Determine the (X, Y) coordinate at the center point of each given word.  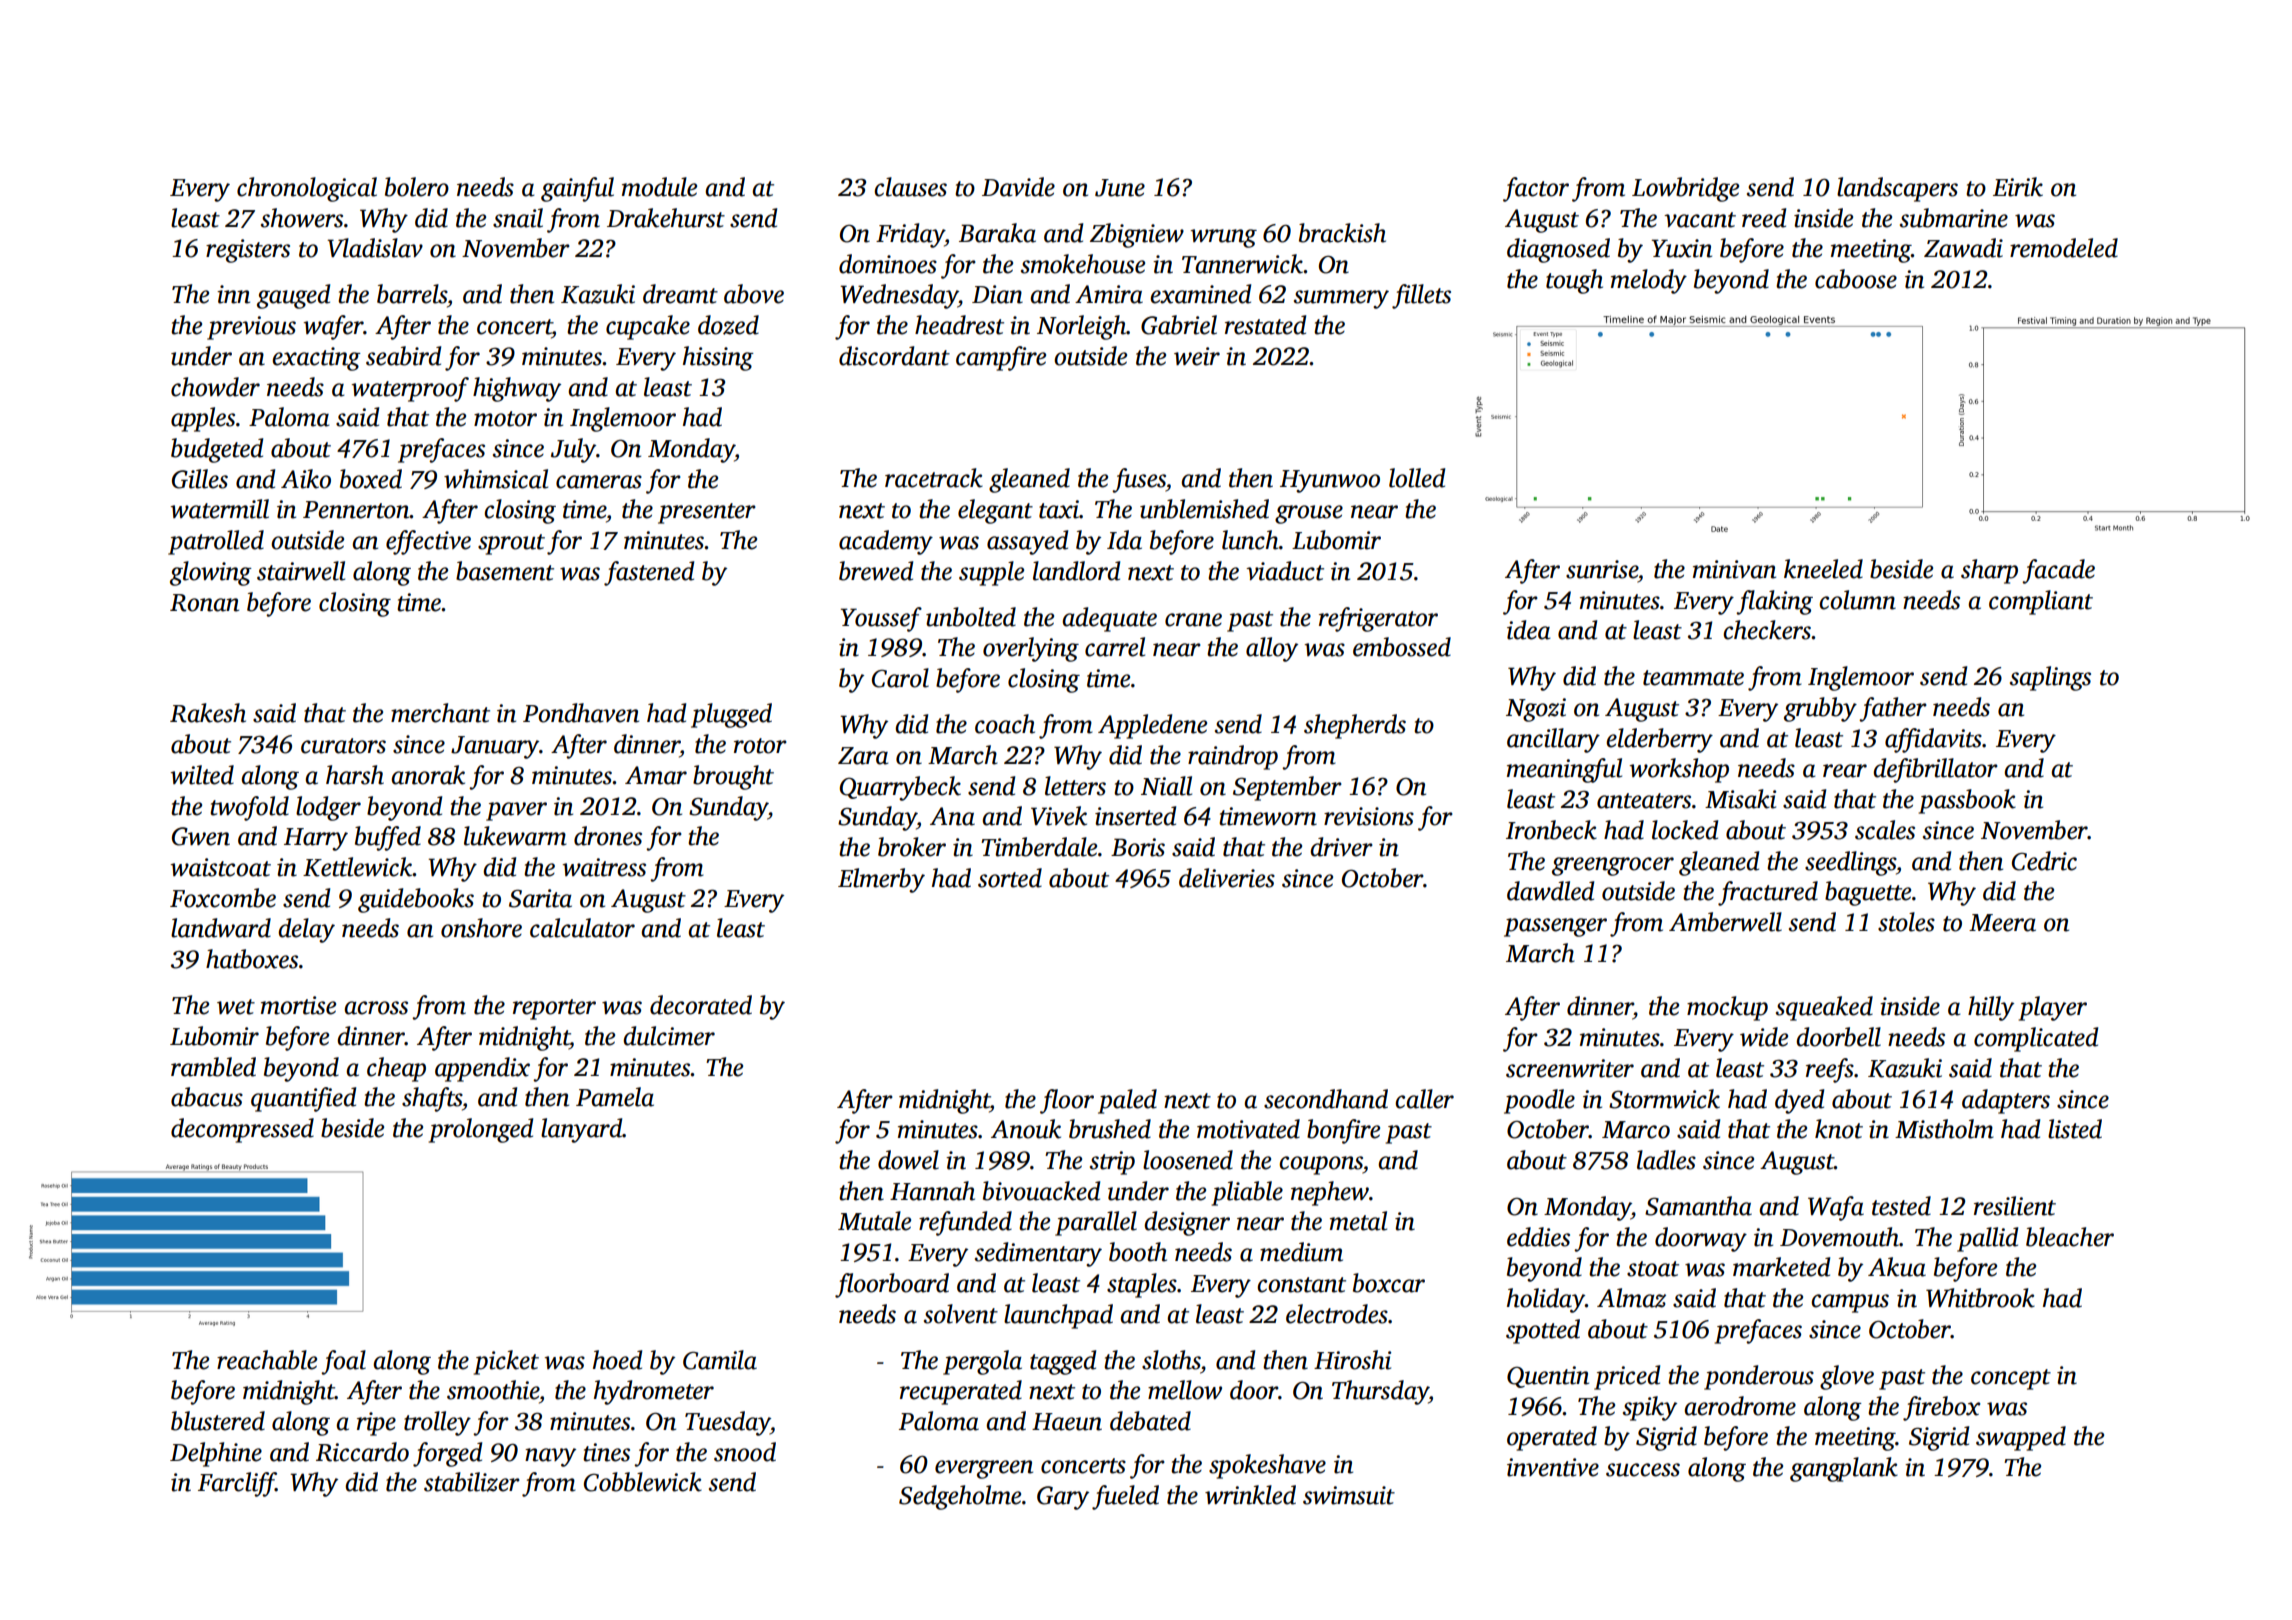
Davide (1018, 187)
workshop (1679, 770)
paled (1127, 1101)
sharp (1989, 571)
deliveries (1227, 878)
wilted (202, 775)
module (659, 187)
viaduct (1285, 571)
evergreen (984, 1469)
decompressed (242, 1130)
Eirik (2018, 187)
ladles (1666, 1160)
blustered (218, 1421)
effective (428, 542)
